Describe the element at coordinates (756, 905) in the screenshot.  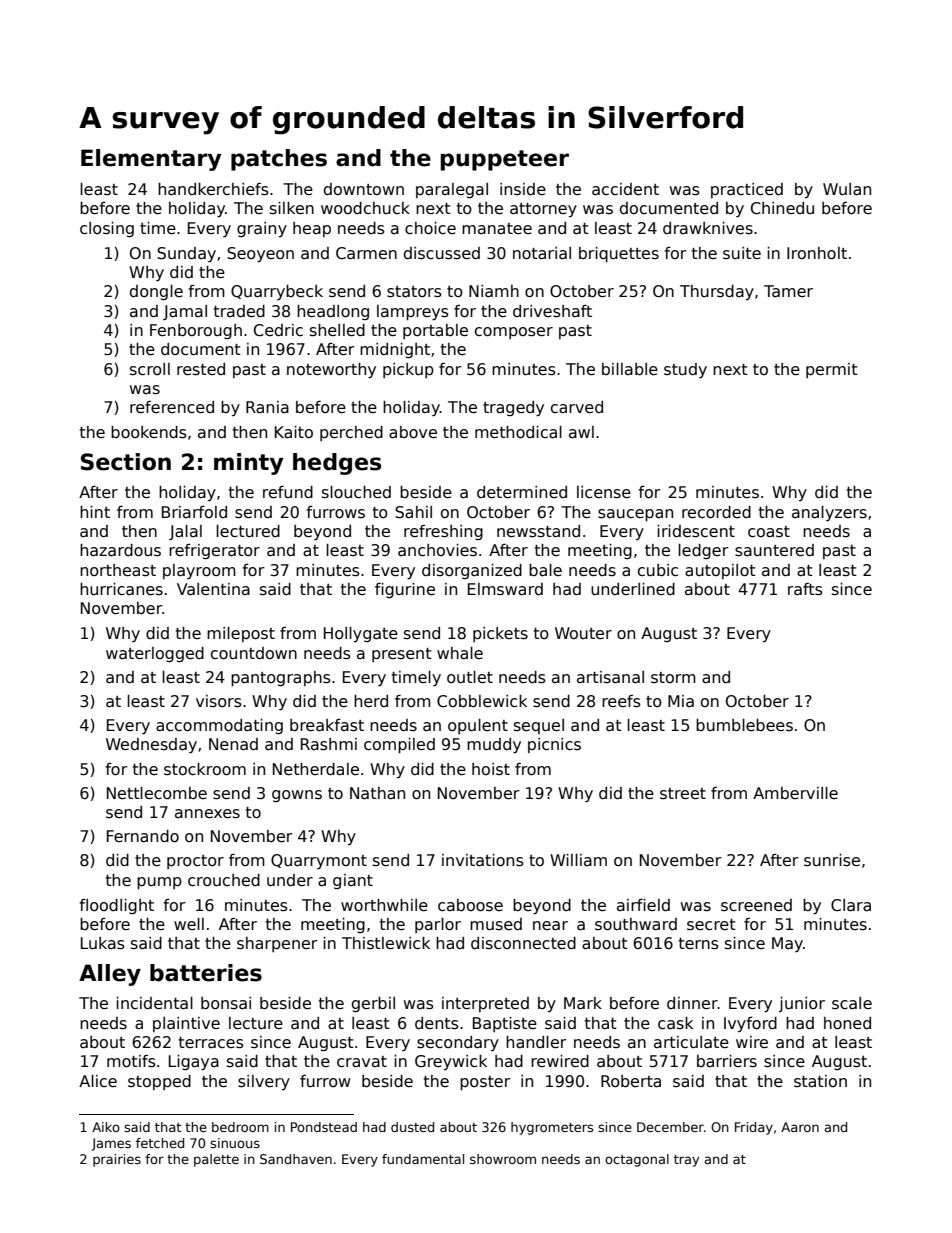
I see `screened` at that location.
